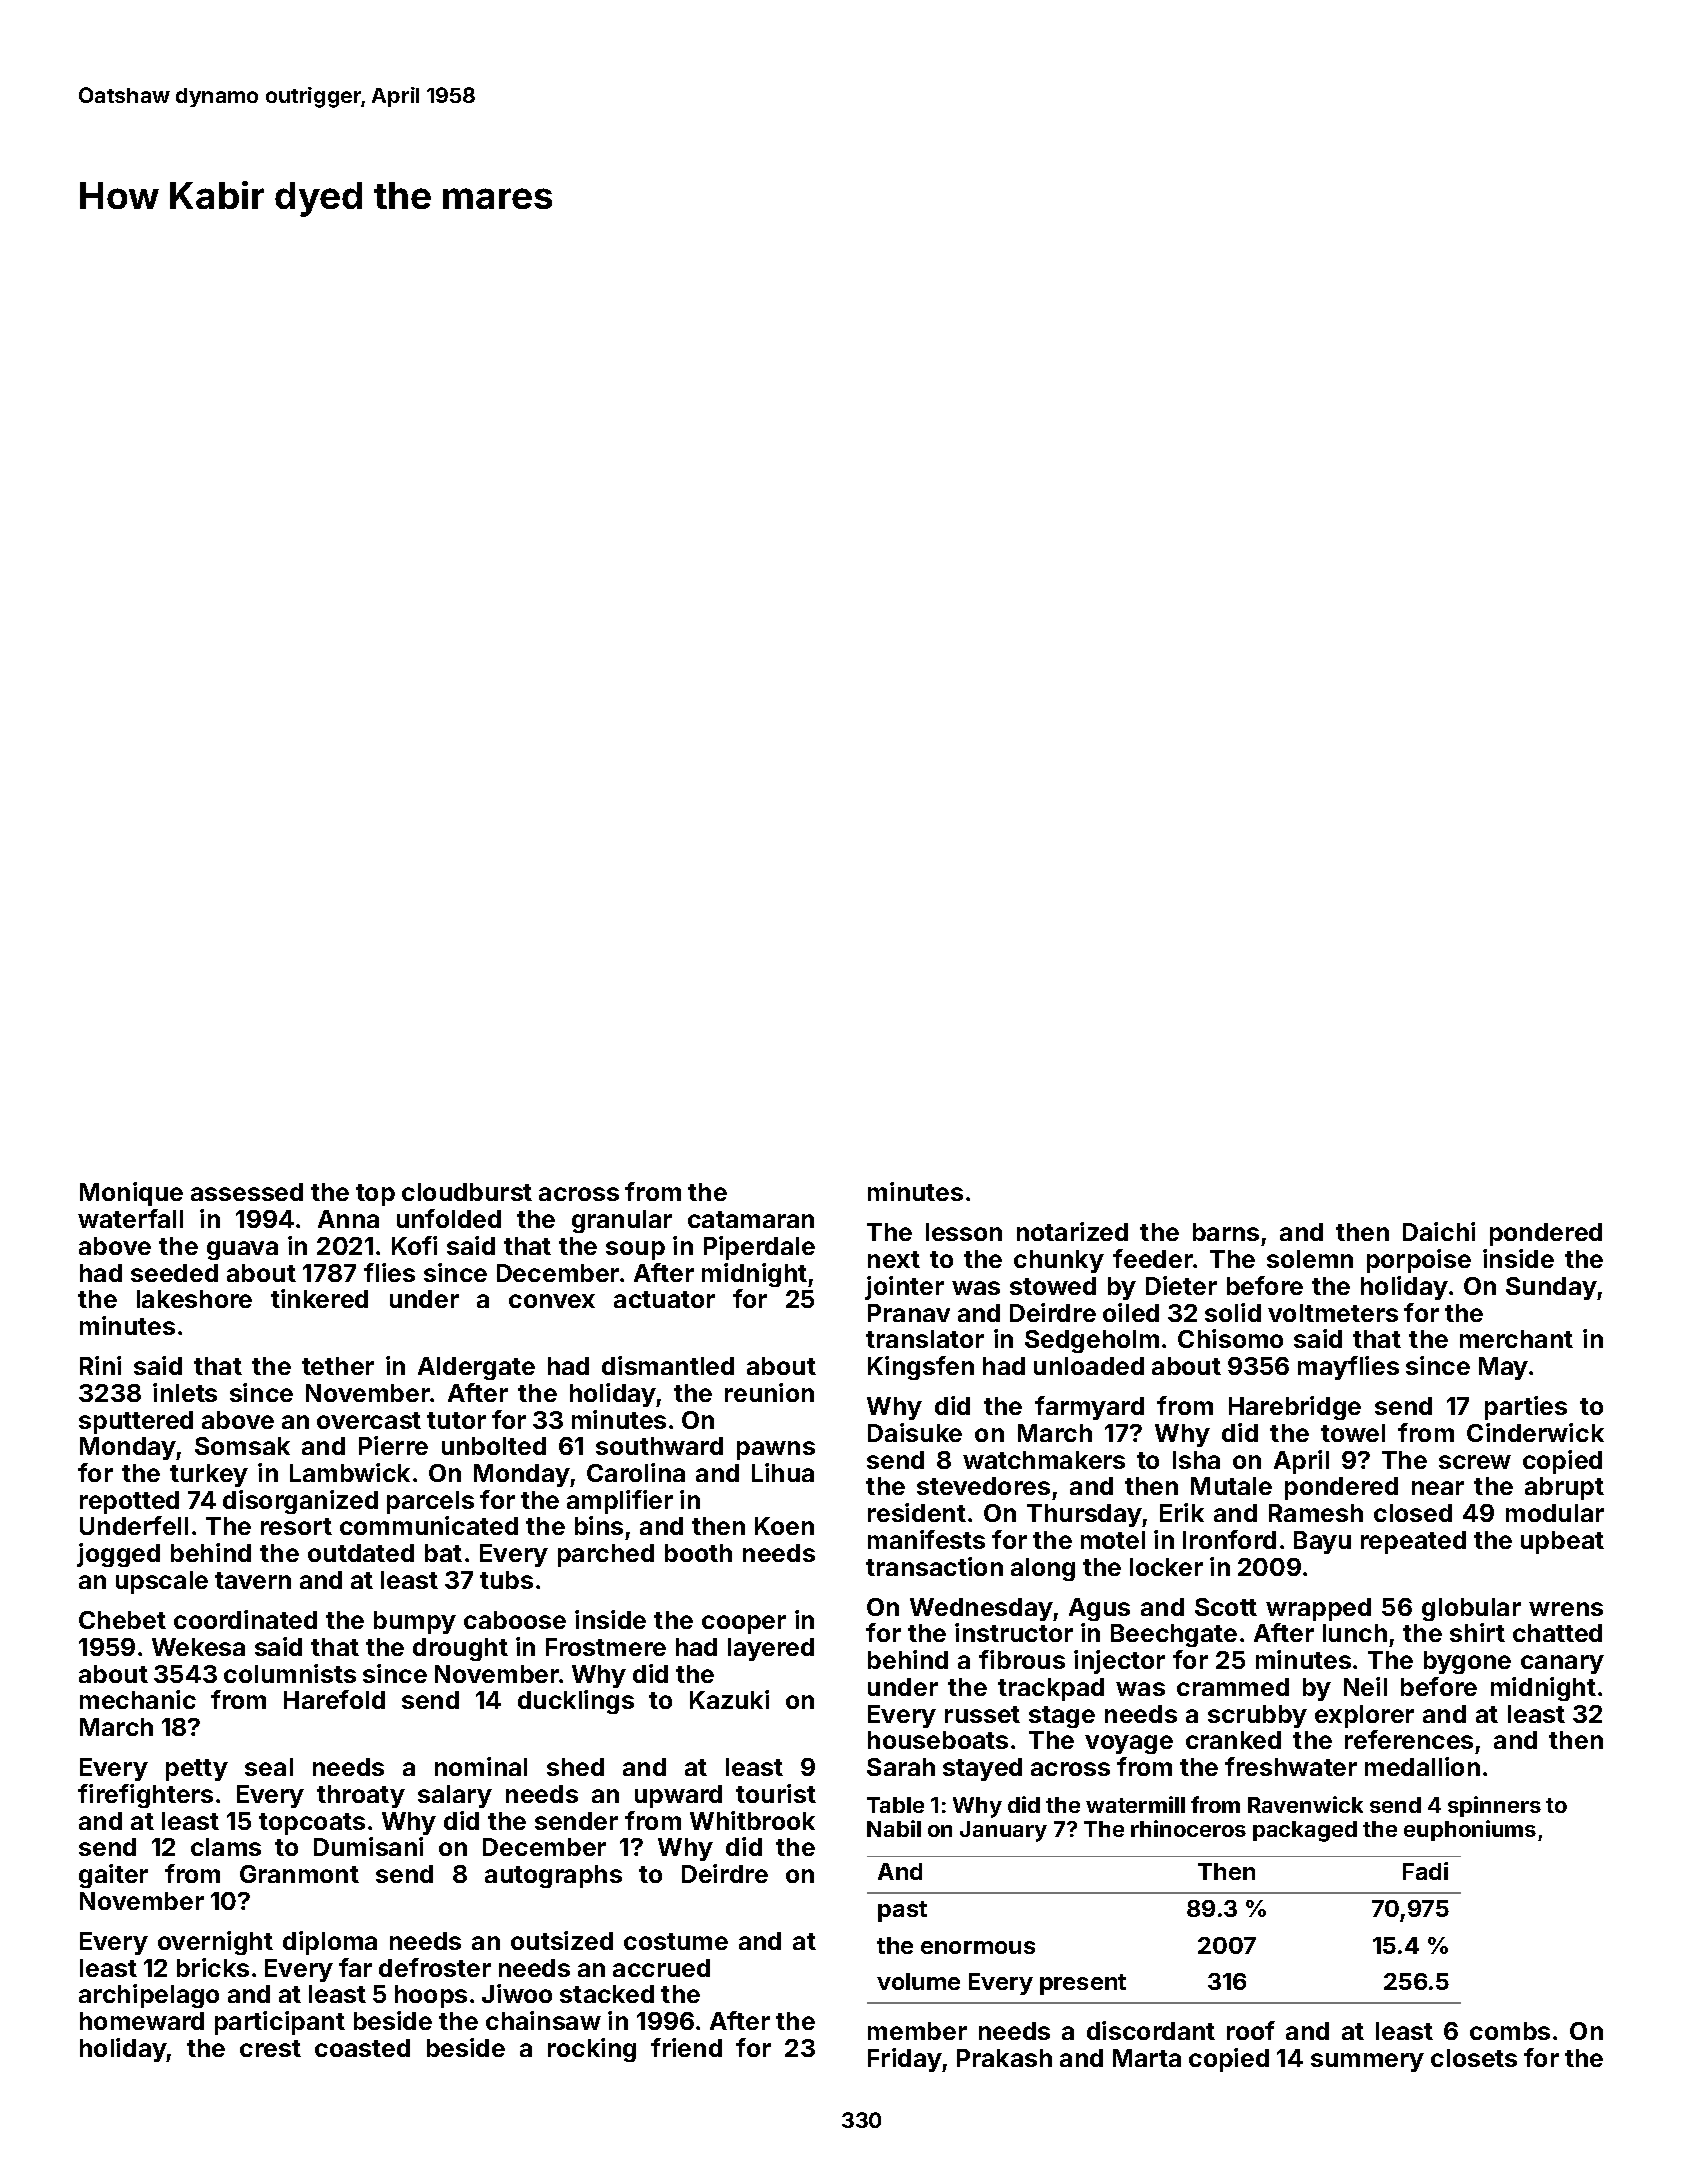  Describe the element at coordinates (1174, 1635) in the document. I see `Beechgate` at that location.
